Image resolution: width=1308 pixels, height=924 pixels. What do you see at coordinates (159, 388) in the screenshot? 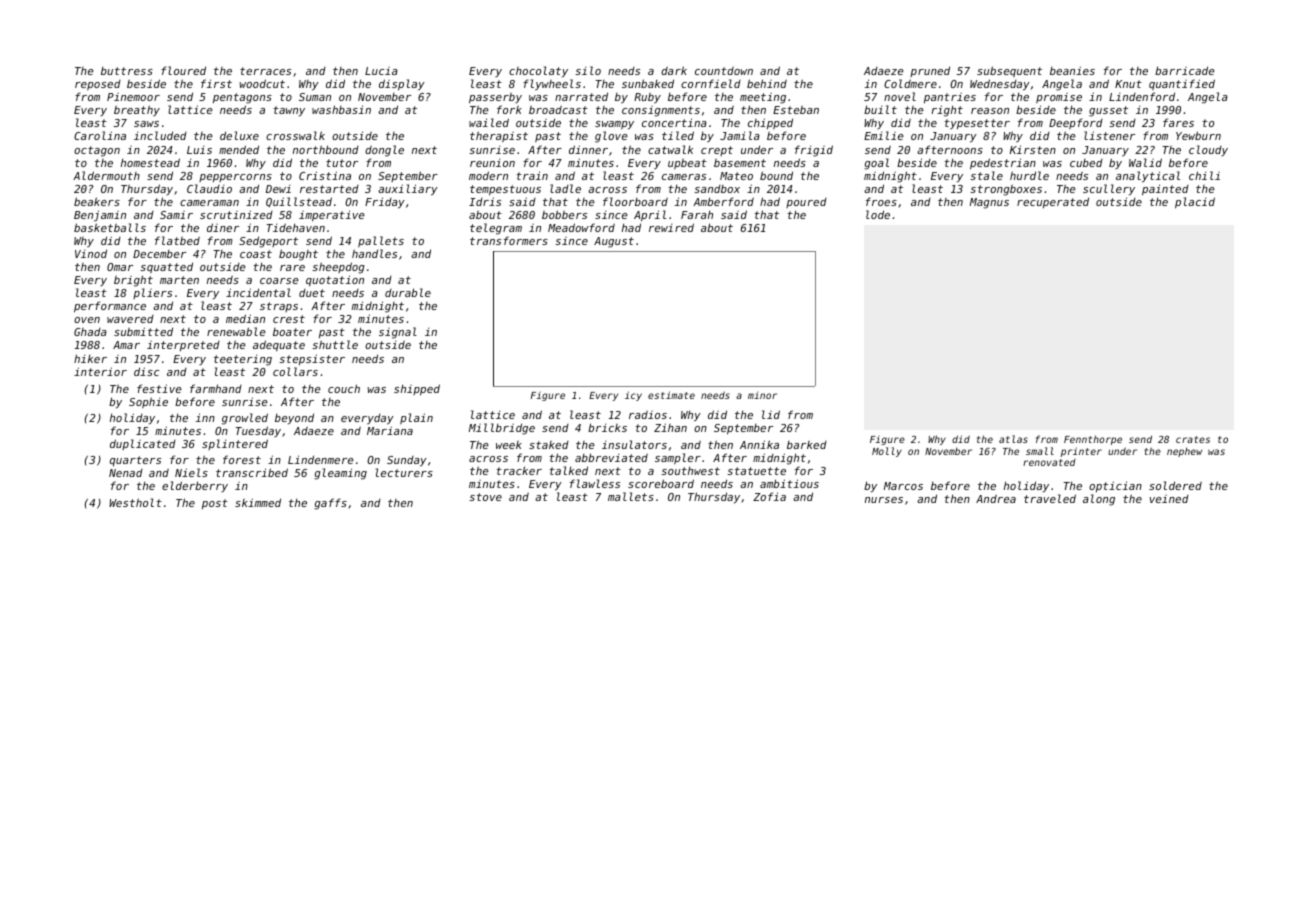
I see `festive` at bounding box center [159, 388].
